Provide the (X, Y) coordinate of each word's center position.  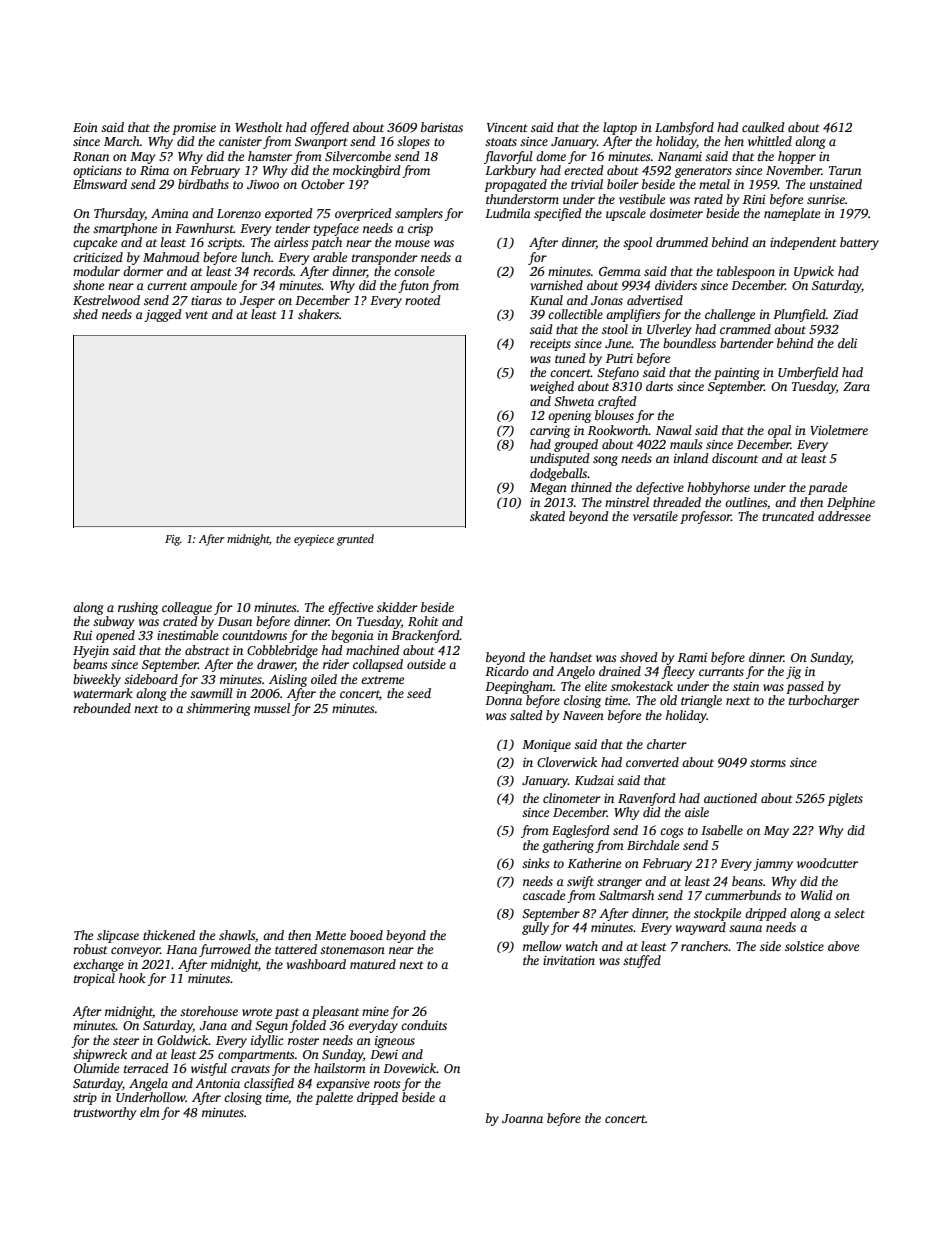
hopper (797, 157)
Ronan (91, 156)
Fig (172, 540)
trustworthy (105, 1113)
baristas (442, 127)
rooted (423, 300)
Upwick (814, 272)
